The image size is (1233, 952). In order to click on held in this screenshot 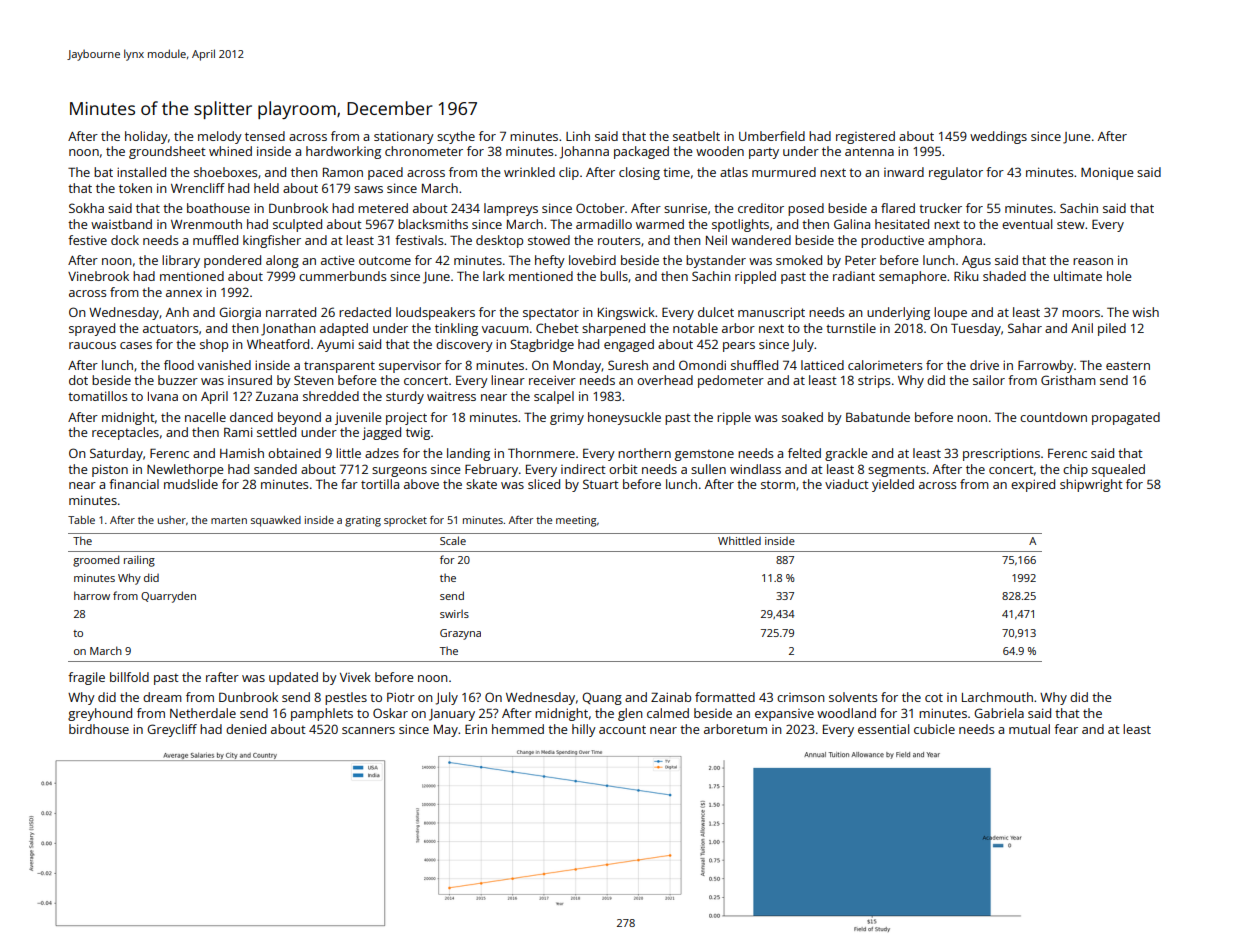, I will do `click(266, 188)`.
